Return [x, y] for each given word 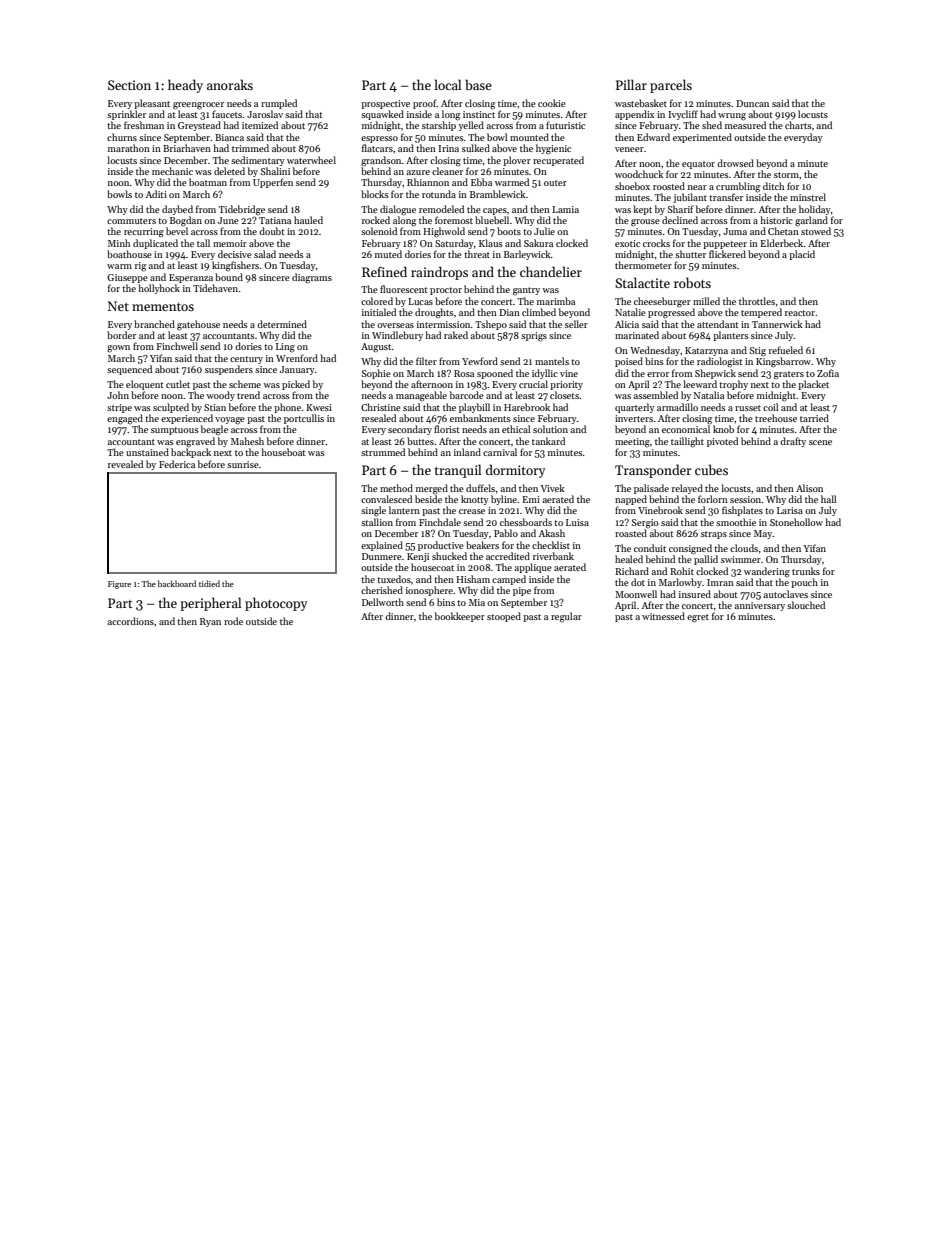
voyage [230, 421]
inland [467, 452]
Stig [758, 352]
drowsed [735, 163]
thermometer [643, 265]
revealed [125, 464]
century [246, 360]
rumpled [279, 104]
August [376, 348]
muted [388, 254]
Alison [809, 488]
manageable [421, 396]
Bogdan [186, 221]
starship [439, 126]
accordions [131, 621]
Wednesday [655, 351]
